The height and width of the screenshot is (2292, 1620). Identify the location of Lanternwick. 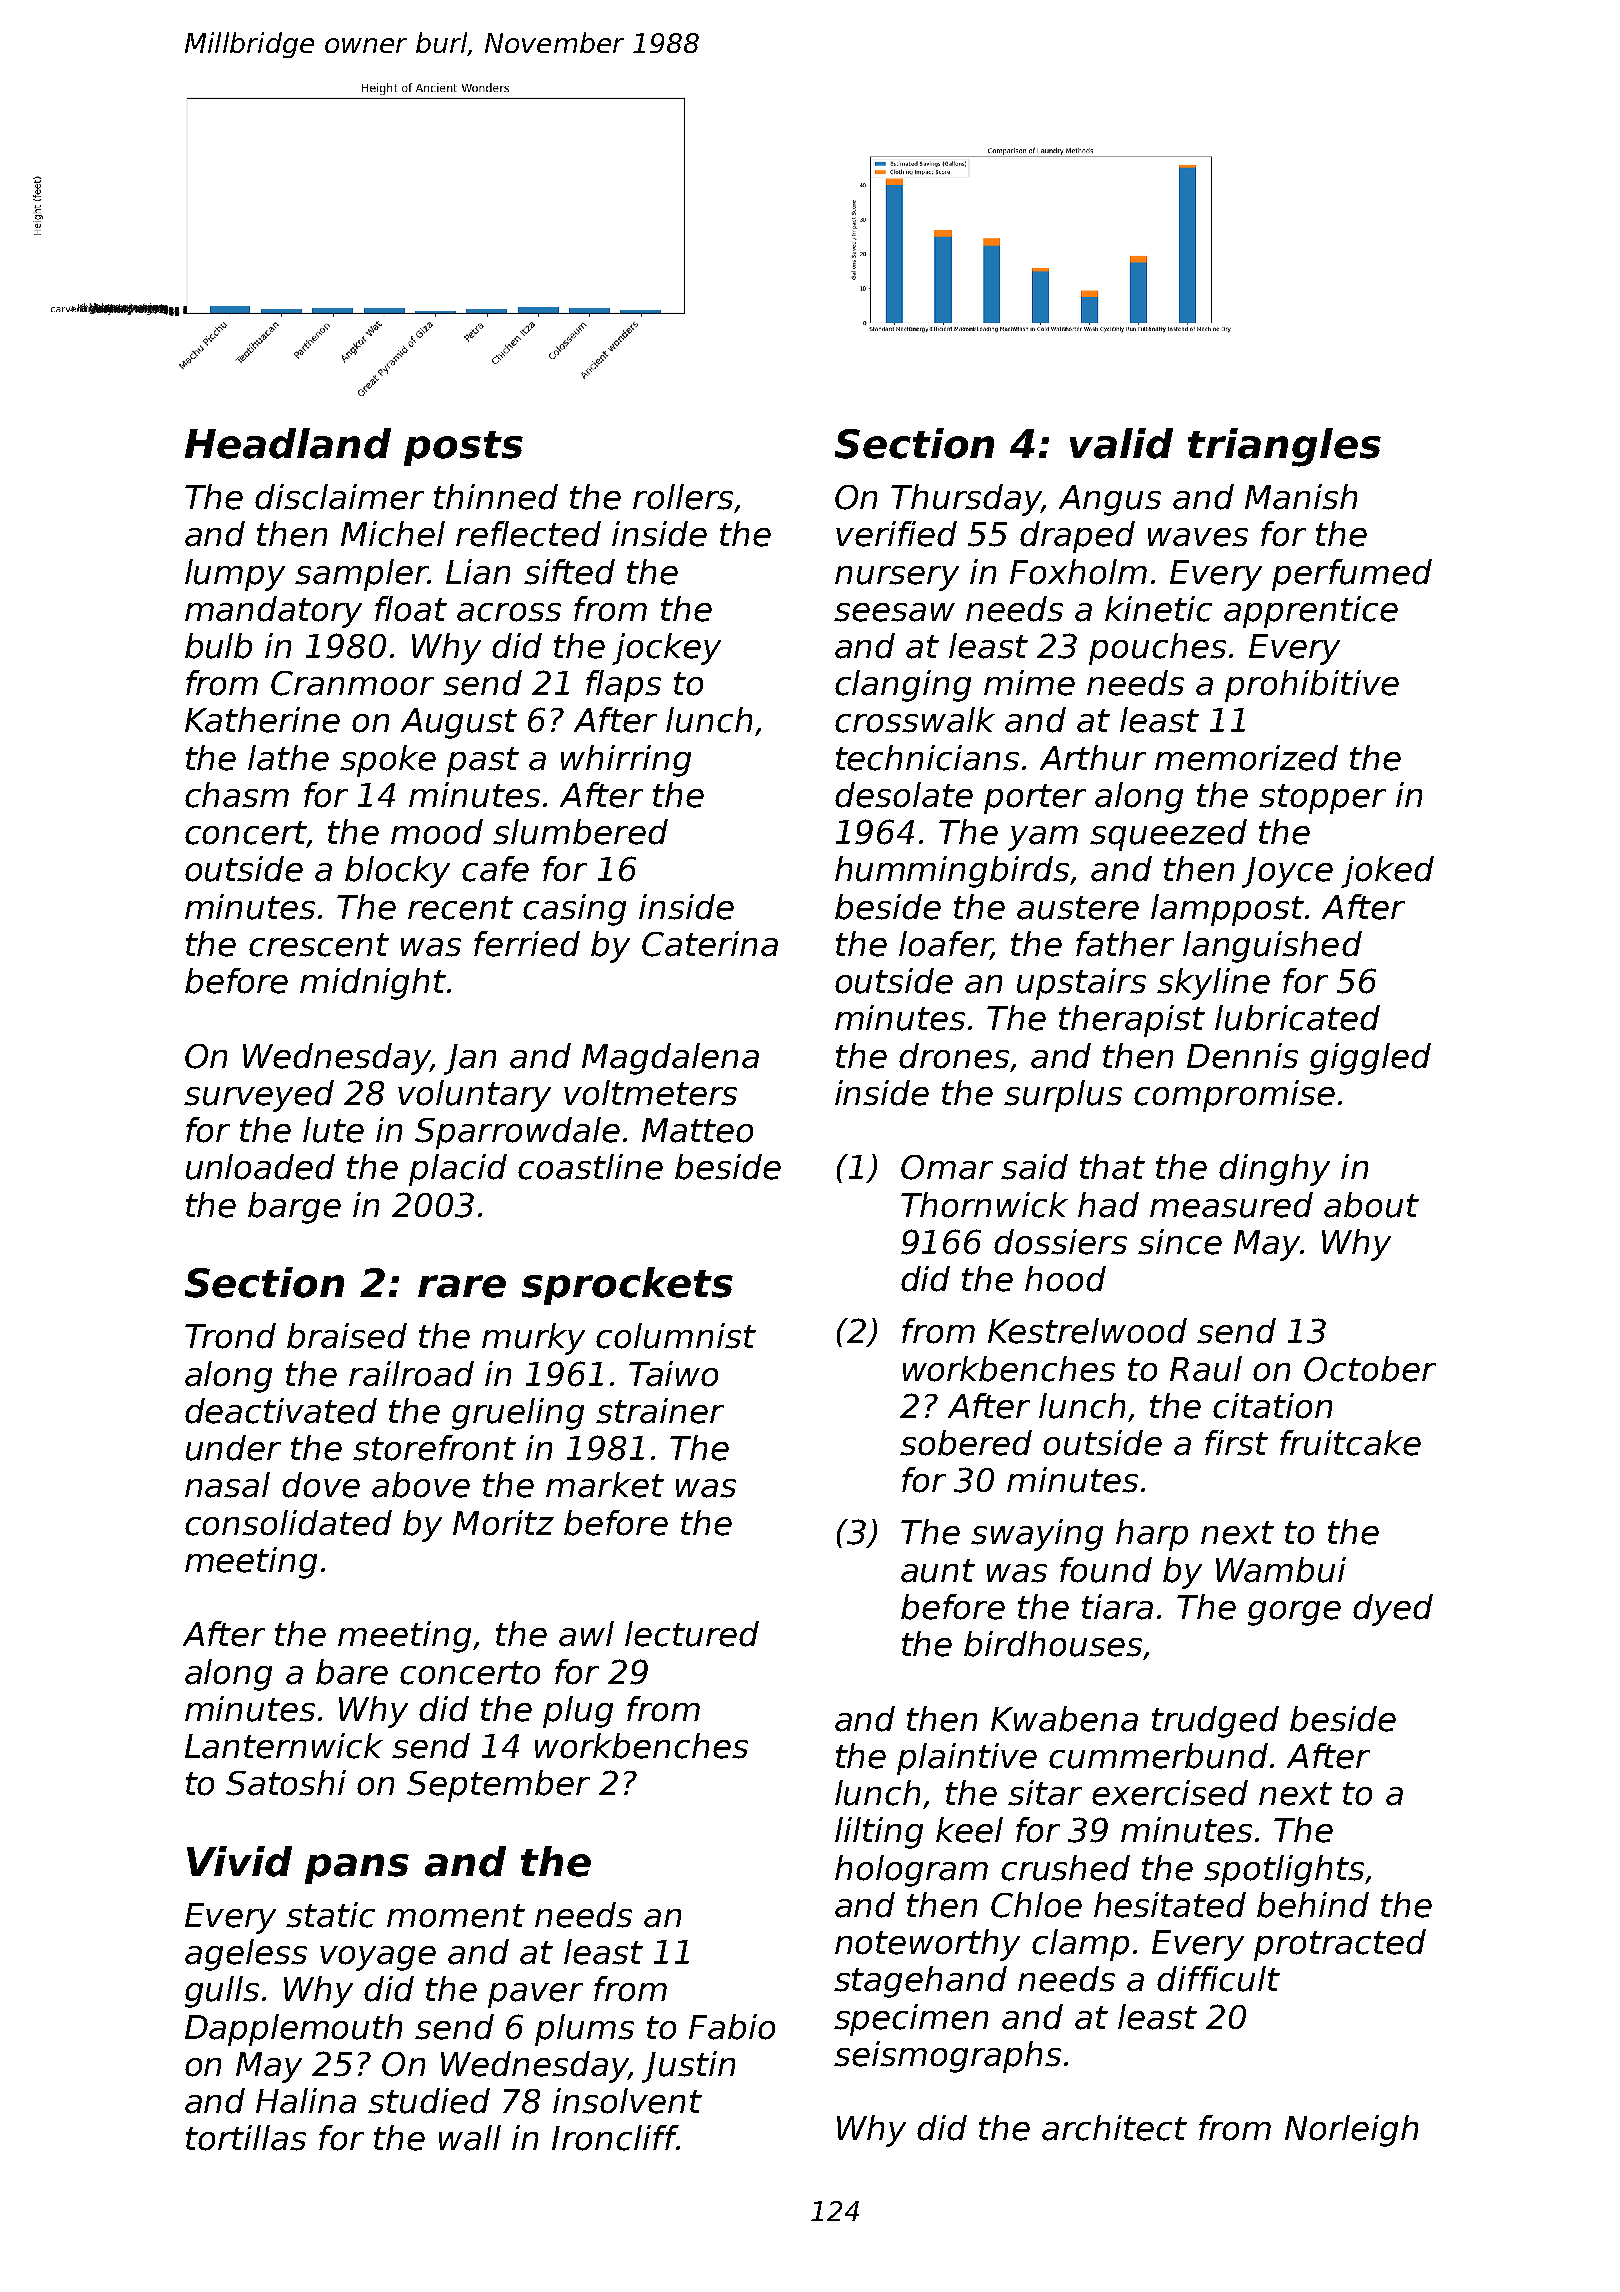
(284, 1746).
